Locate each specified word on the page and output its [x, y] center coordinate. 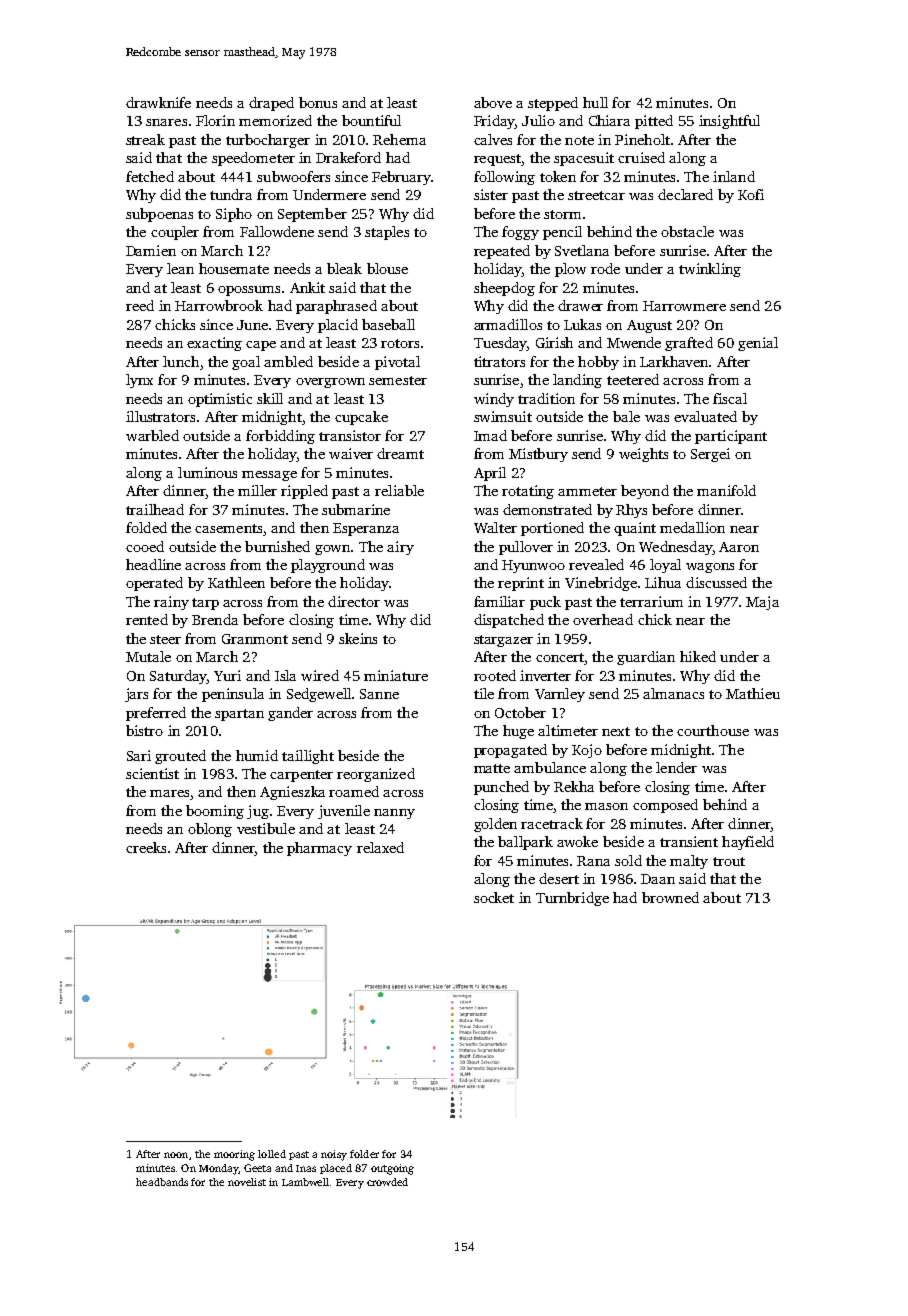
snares [166, 122]
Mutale [148, 656]
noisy [334, 1155]
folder [364, 1154]
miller [257, 490]
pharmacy [319, 849]
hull [595, 102]
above [493, 102]
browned [670, 897]
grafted [689, 344]
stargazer [503, 641]
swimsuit [503, 416]
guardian [646, 658]
